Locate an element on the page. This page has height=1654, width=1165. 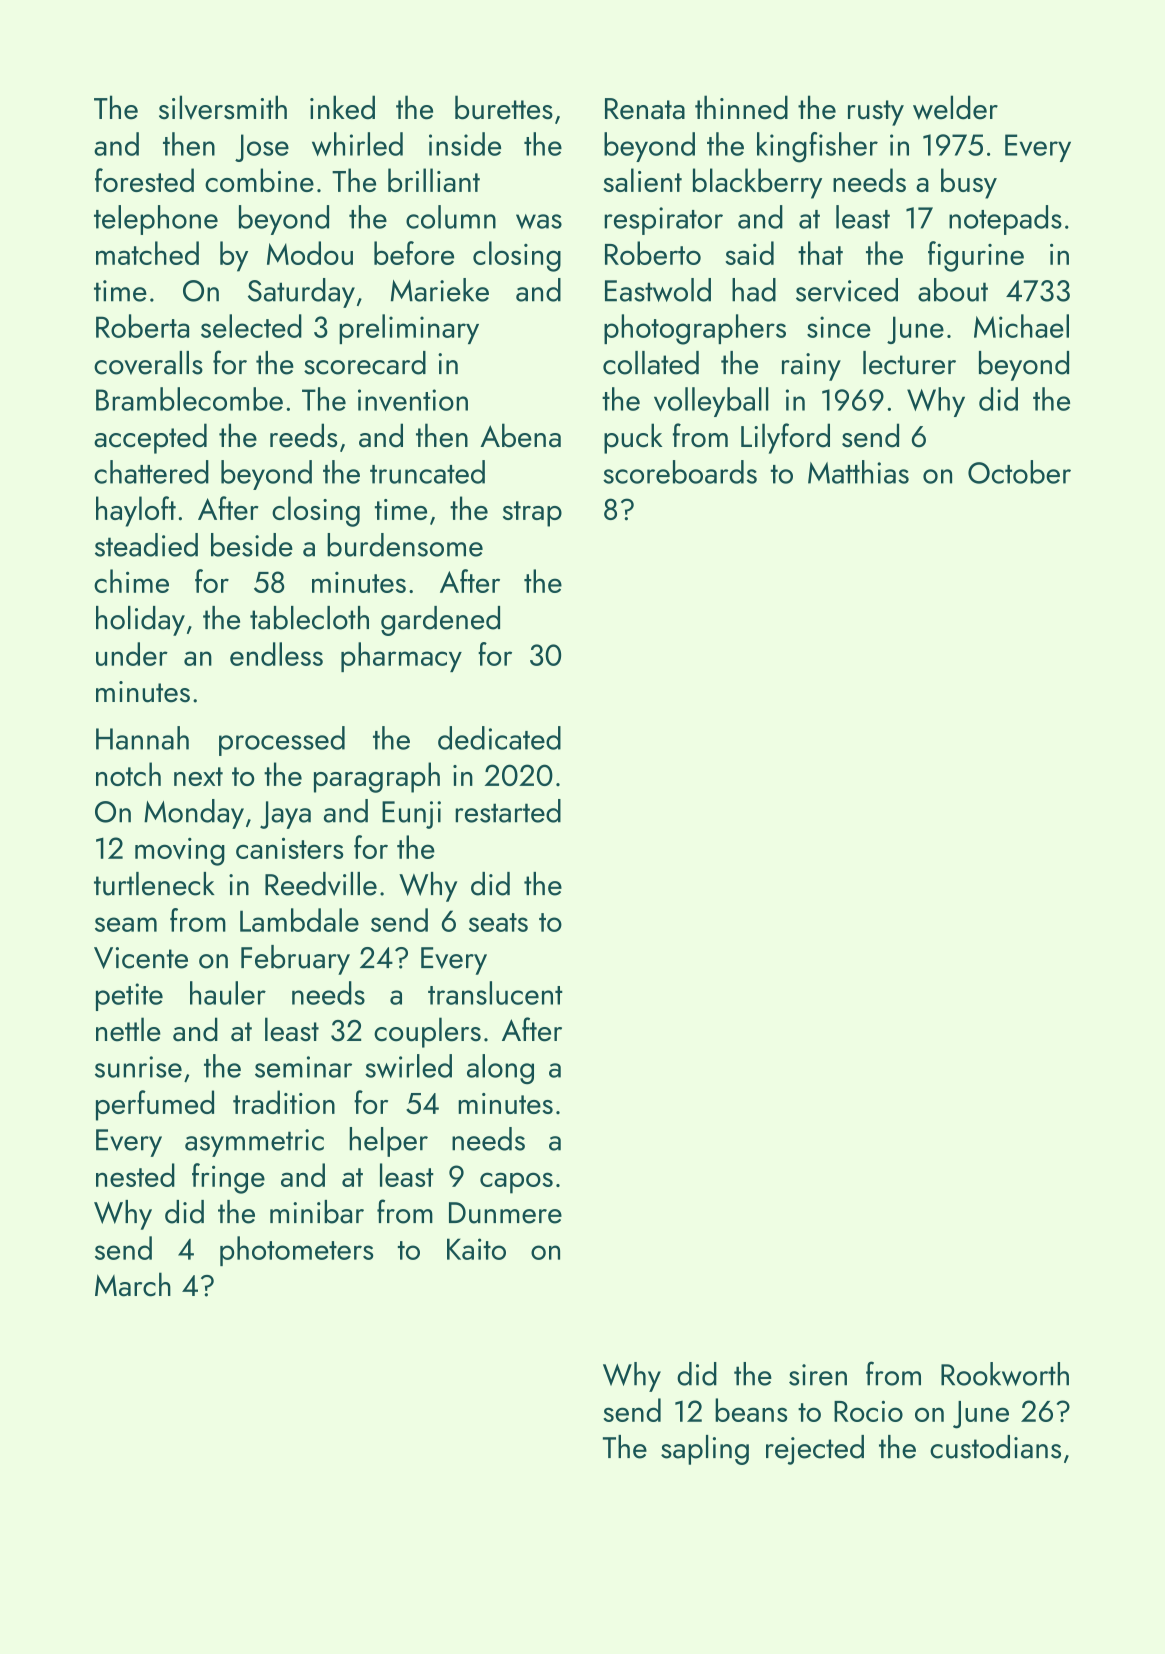
telephone is located at coordinates (156, 220).
